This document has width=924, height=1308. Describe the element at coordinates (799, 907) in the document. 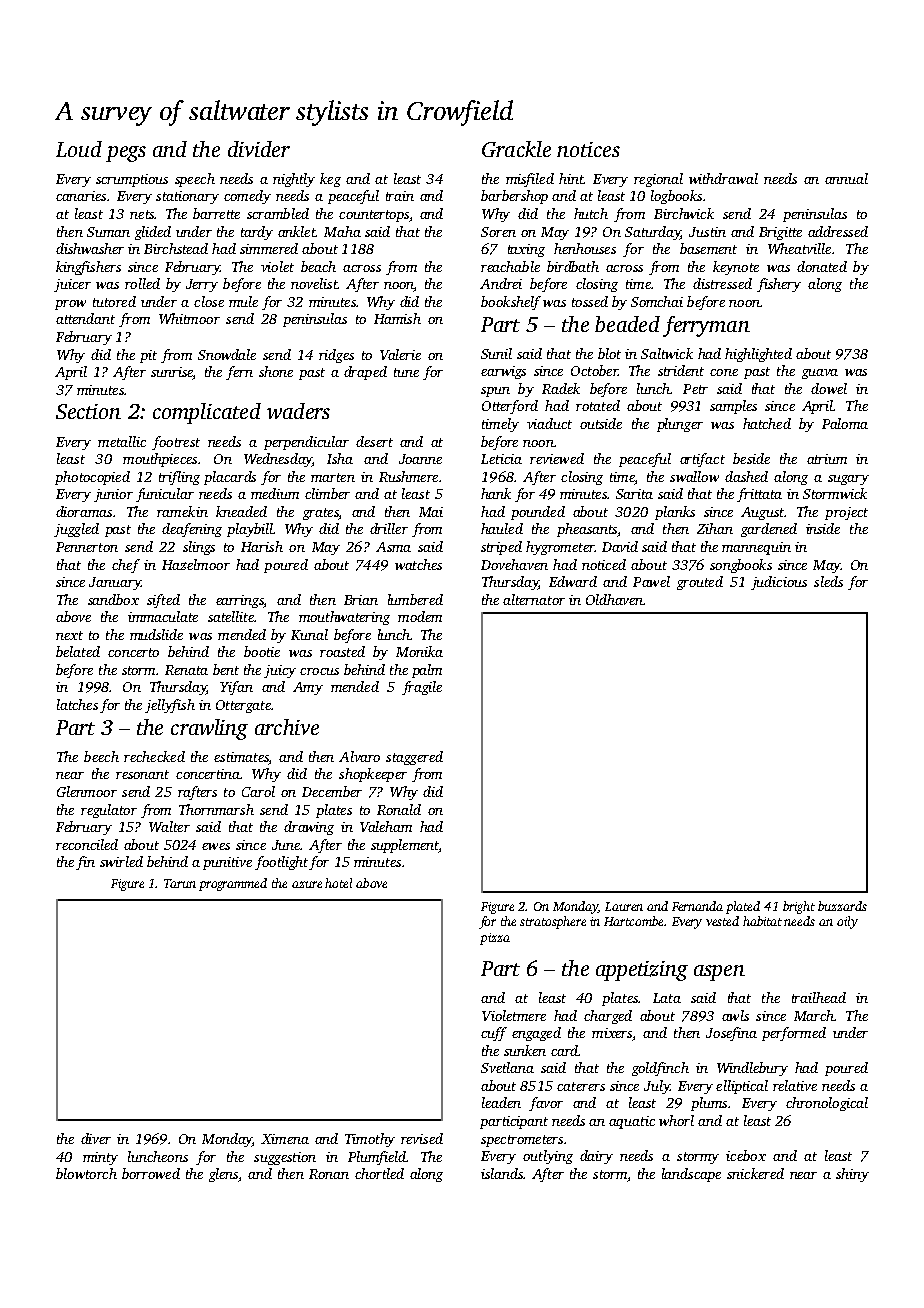

I see `bright` at that location.
